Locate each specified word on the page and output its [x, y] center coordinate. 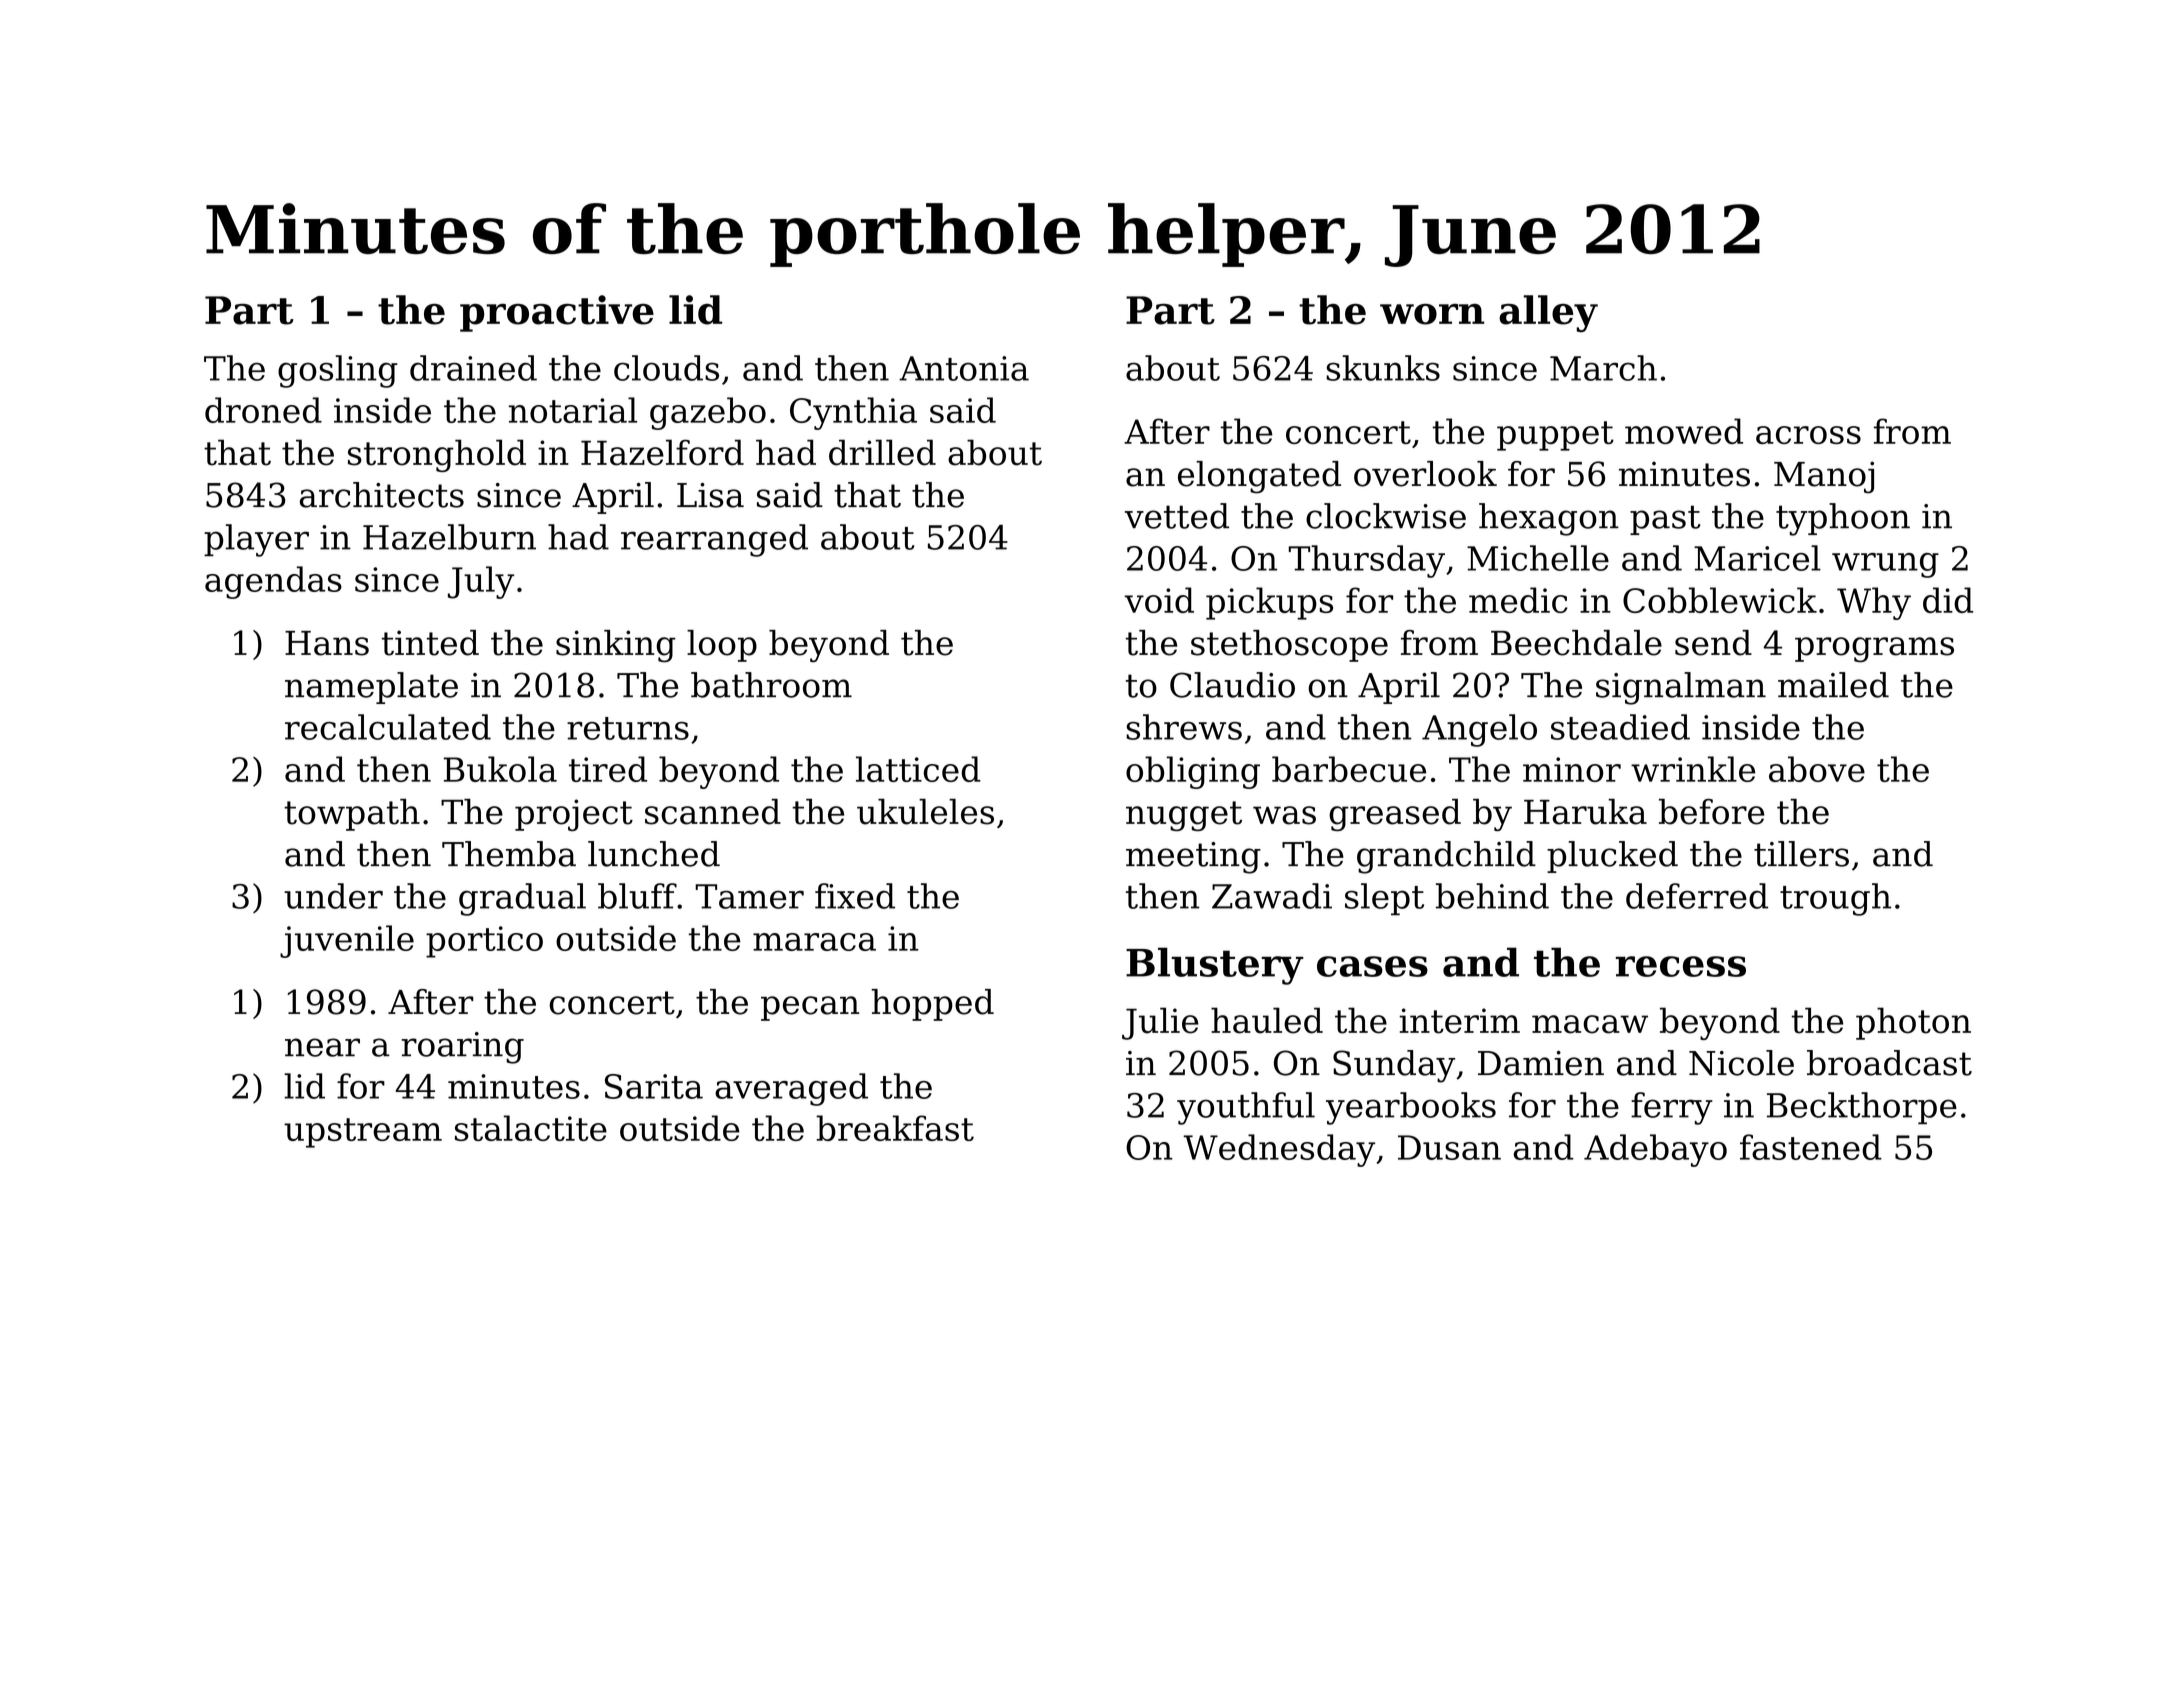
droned [263, 410]
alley [1548, 313]
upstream [363, 1133]
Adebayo [1655, 1150]
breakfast [895, 1128]
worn [1432, 314]
